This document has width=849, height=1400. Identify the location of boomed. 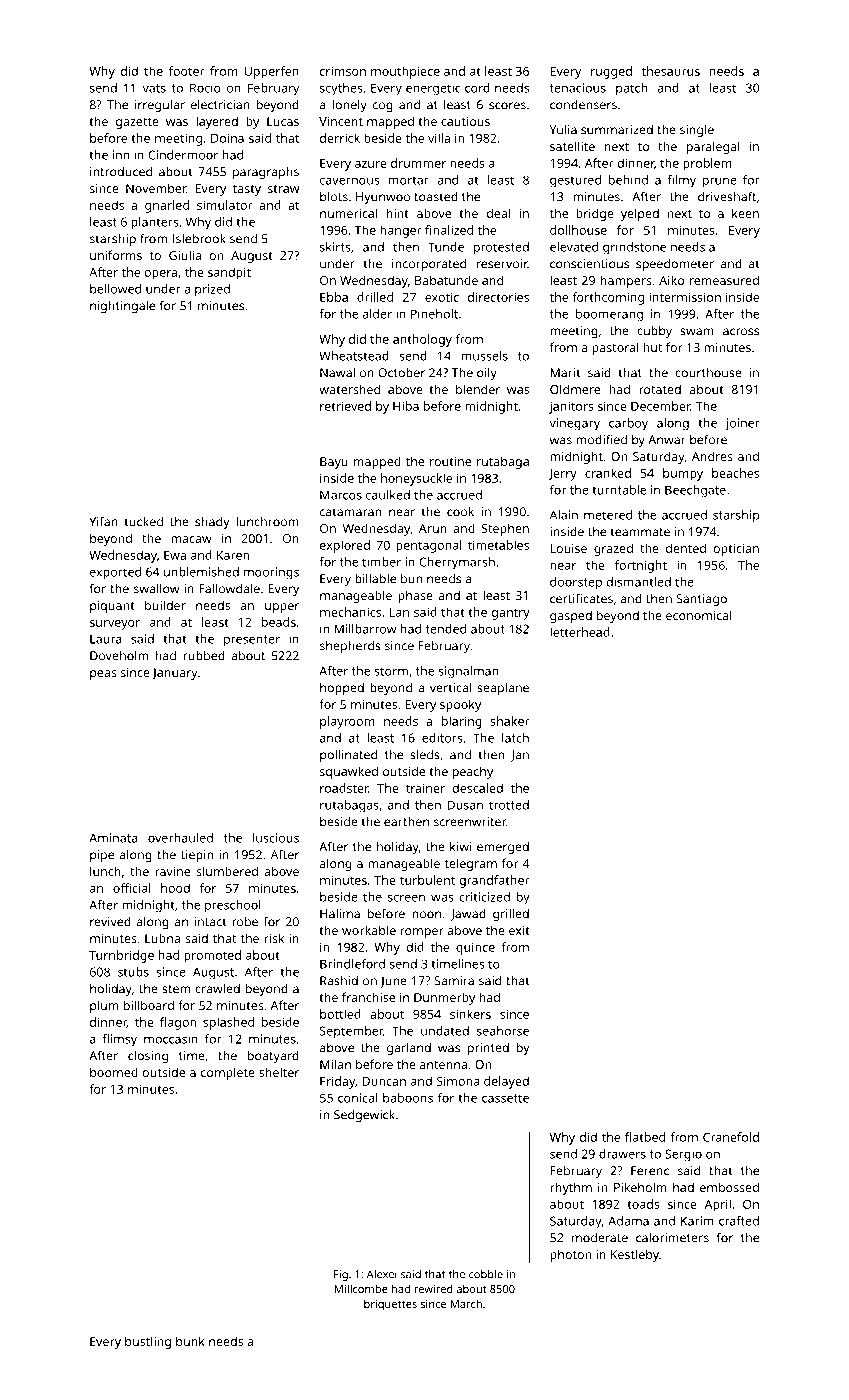
(114, 1072).
